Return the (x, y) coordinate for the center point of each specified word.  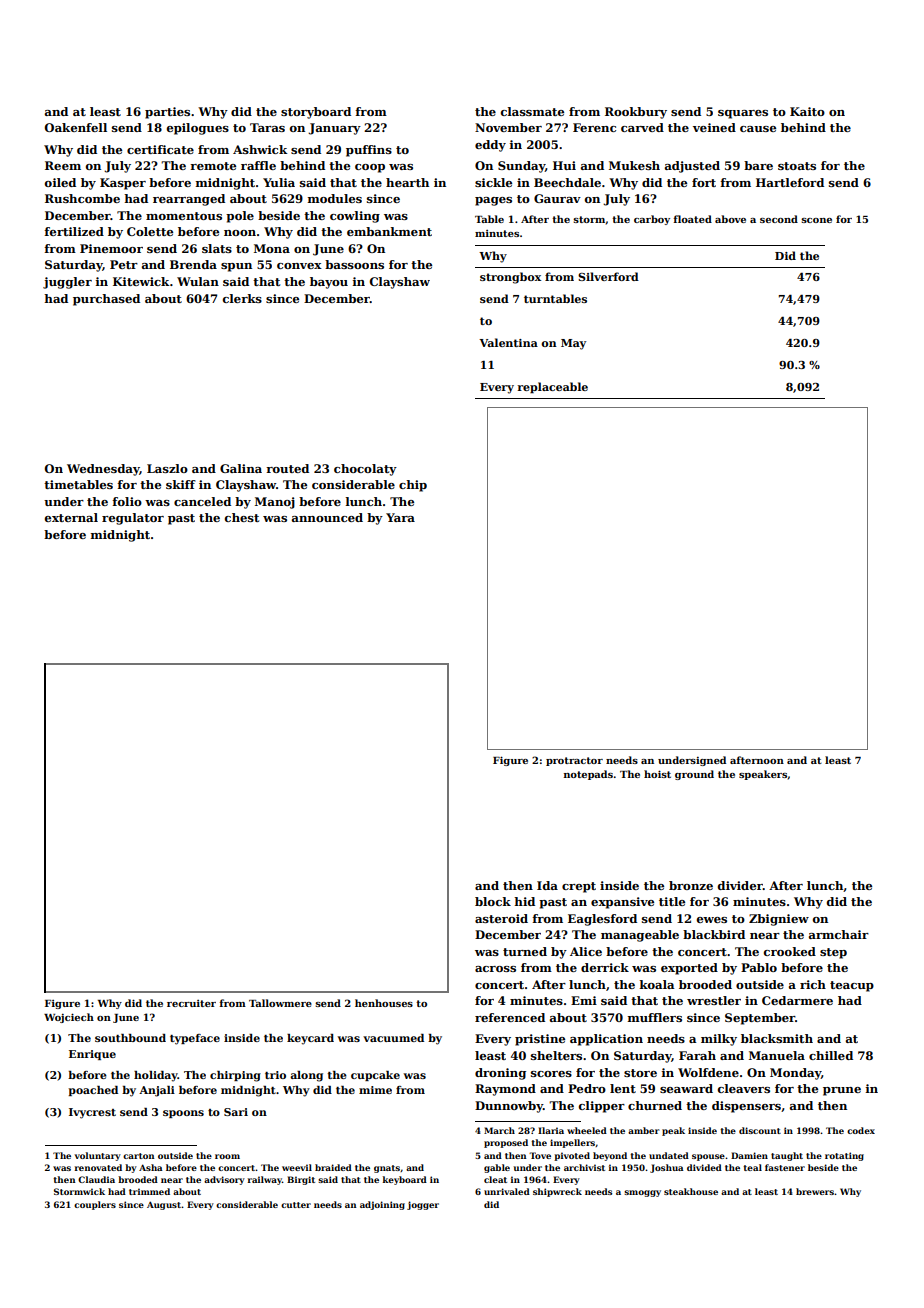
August (164, 1205)
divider (740, 885)
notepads (588, 775)
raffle (258, 165)
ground (694, 775)
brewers (815, 1191)
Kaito (807, 111)
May (573, 344)
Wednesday (103, 470)
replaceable (552, 388)
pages (493, 201)
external (71, 517)
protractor (574, 761)
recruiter (191, 1003)
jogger (423, 1205)
